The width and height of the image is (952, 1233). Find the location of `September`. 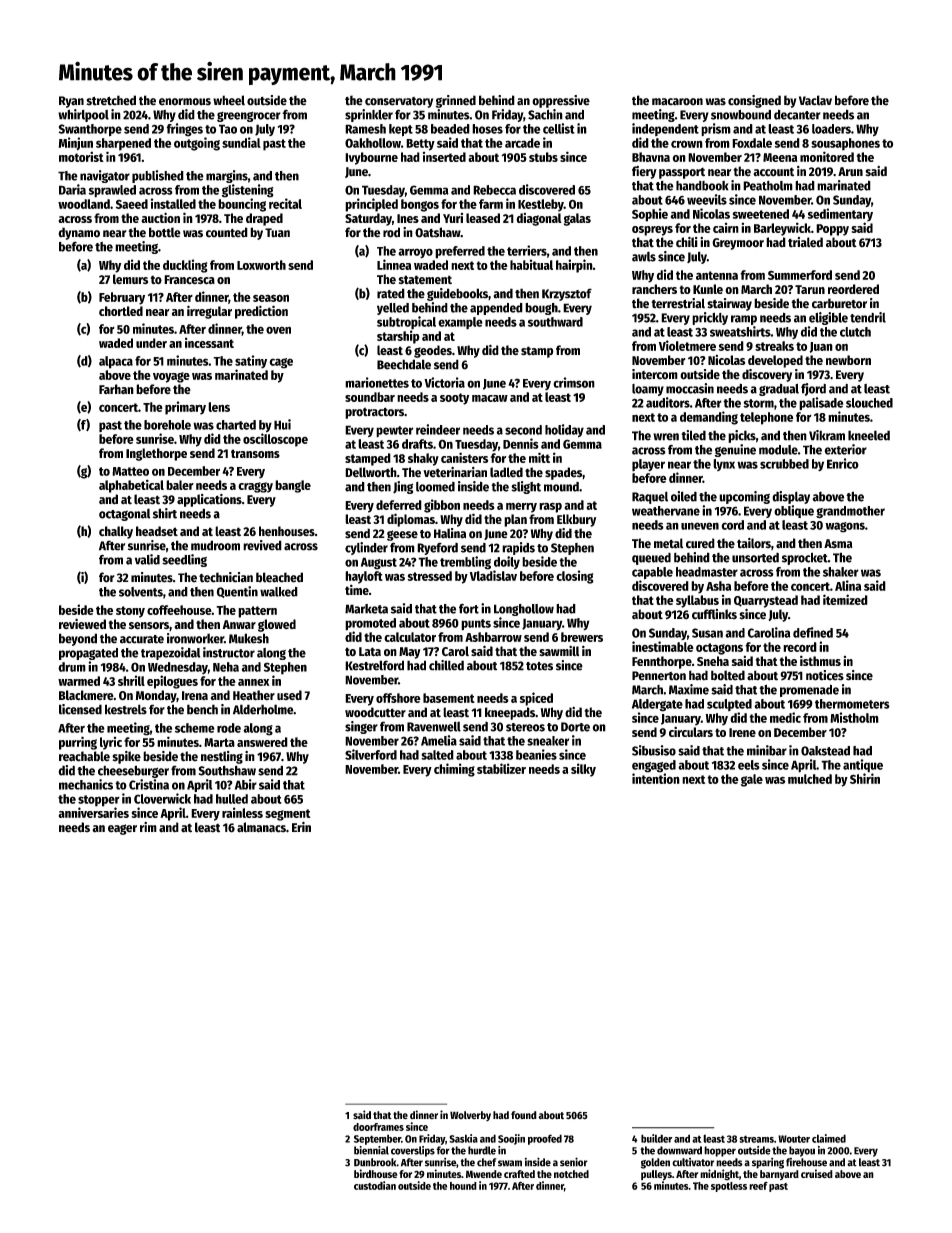

September is located at coordinates (377, 1139).
